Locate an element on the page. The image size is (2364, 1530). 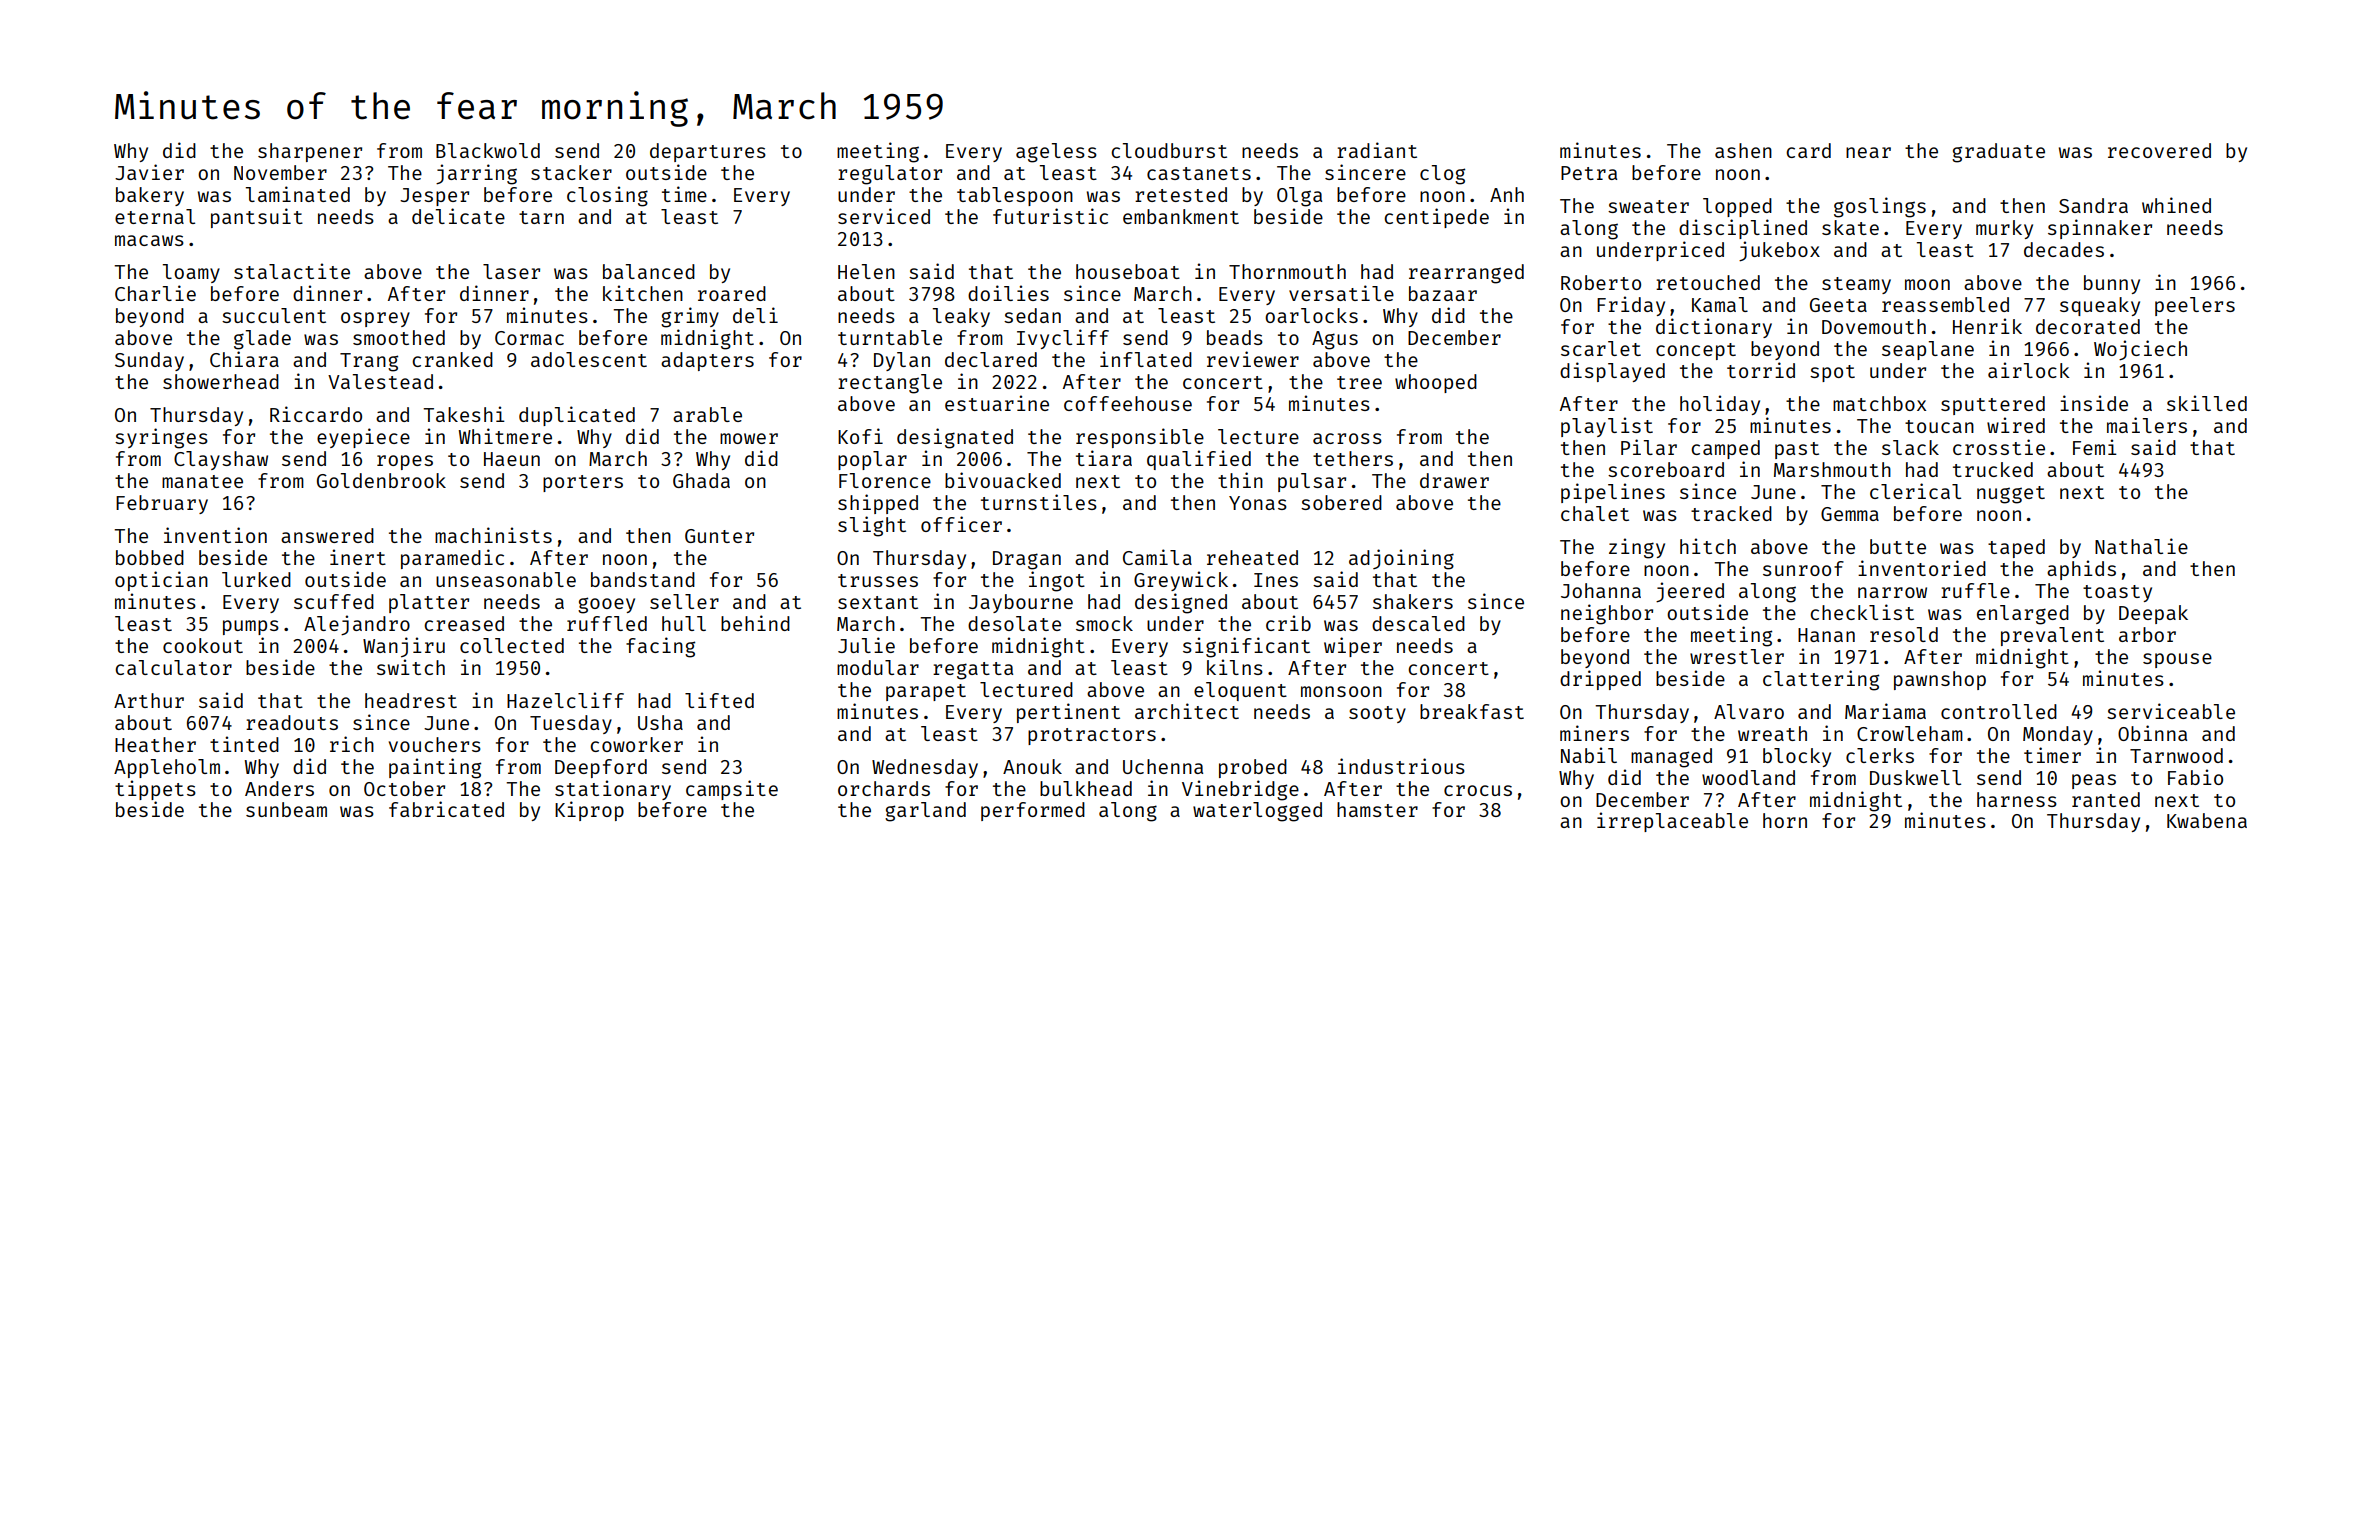
graduate is located at coordinates (1998, 153).
